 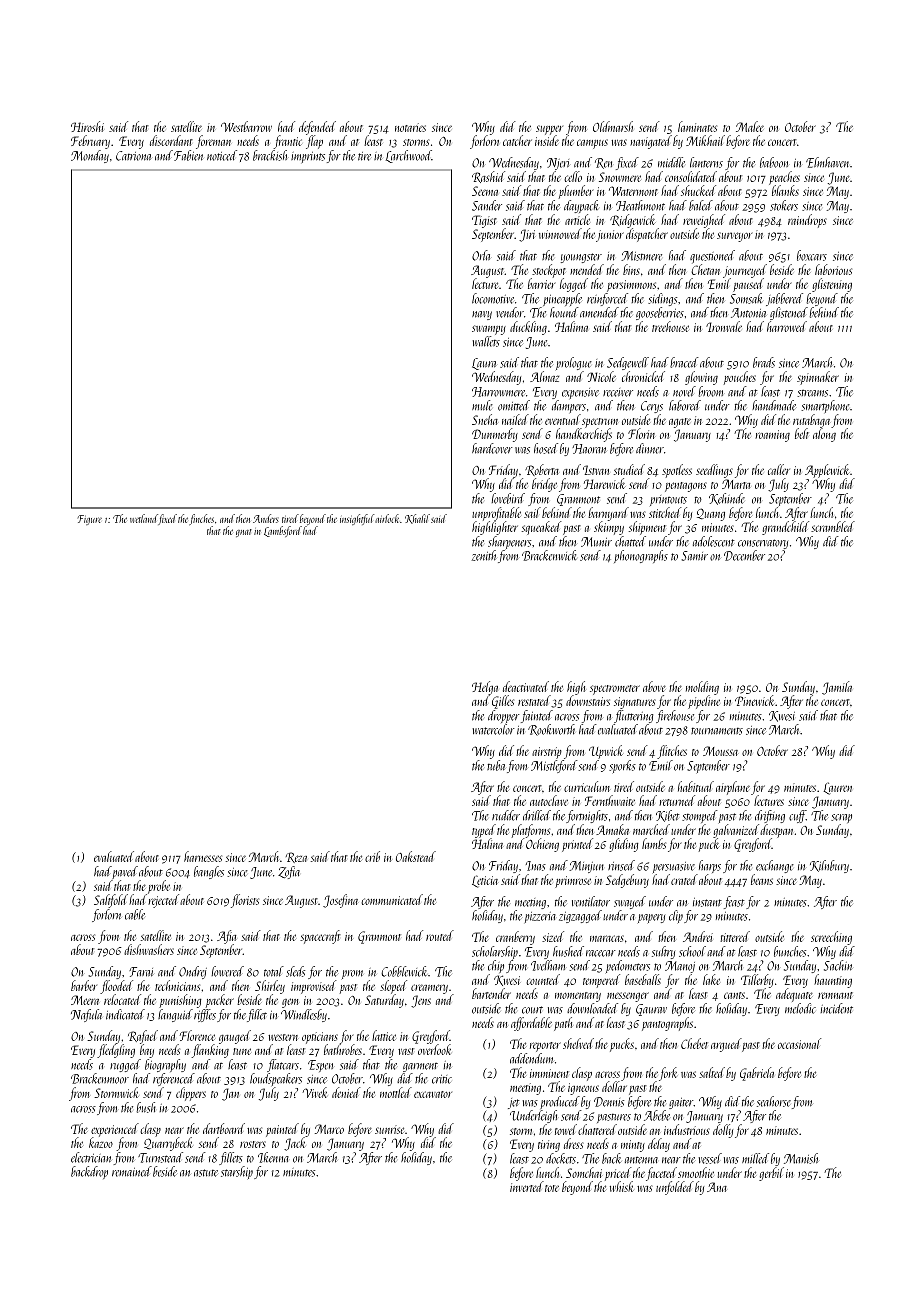 I want to click on inverted, so click(x=527, y=1186).
